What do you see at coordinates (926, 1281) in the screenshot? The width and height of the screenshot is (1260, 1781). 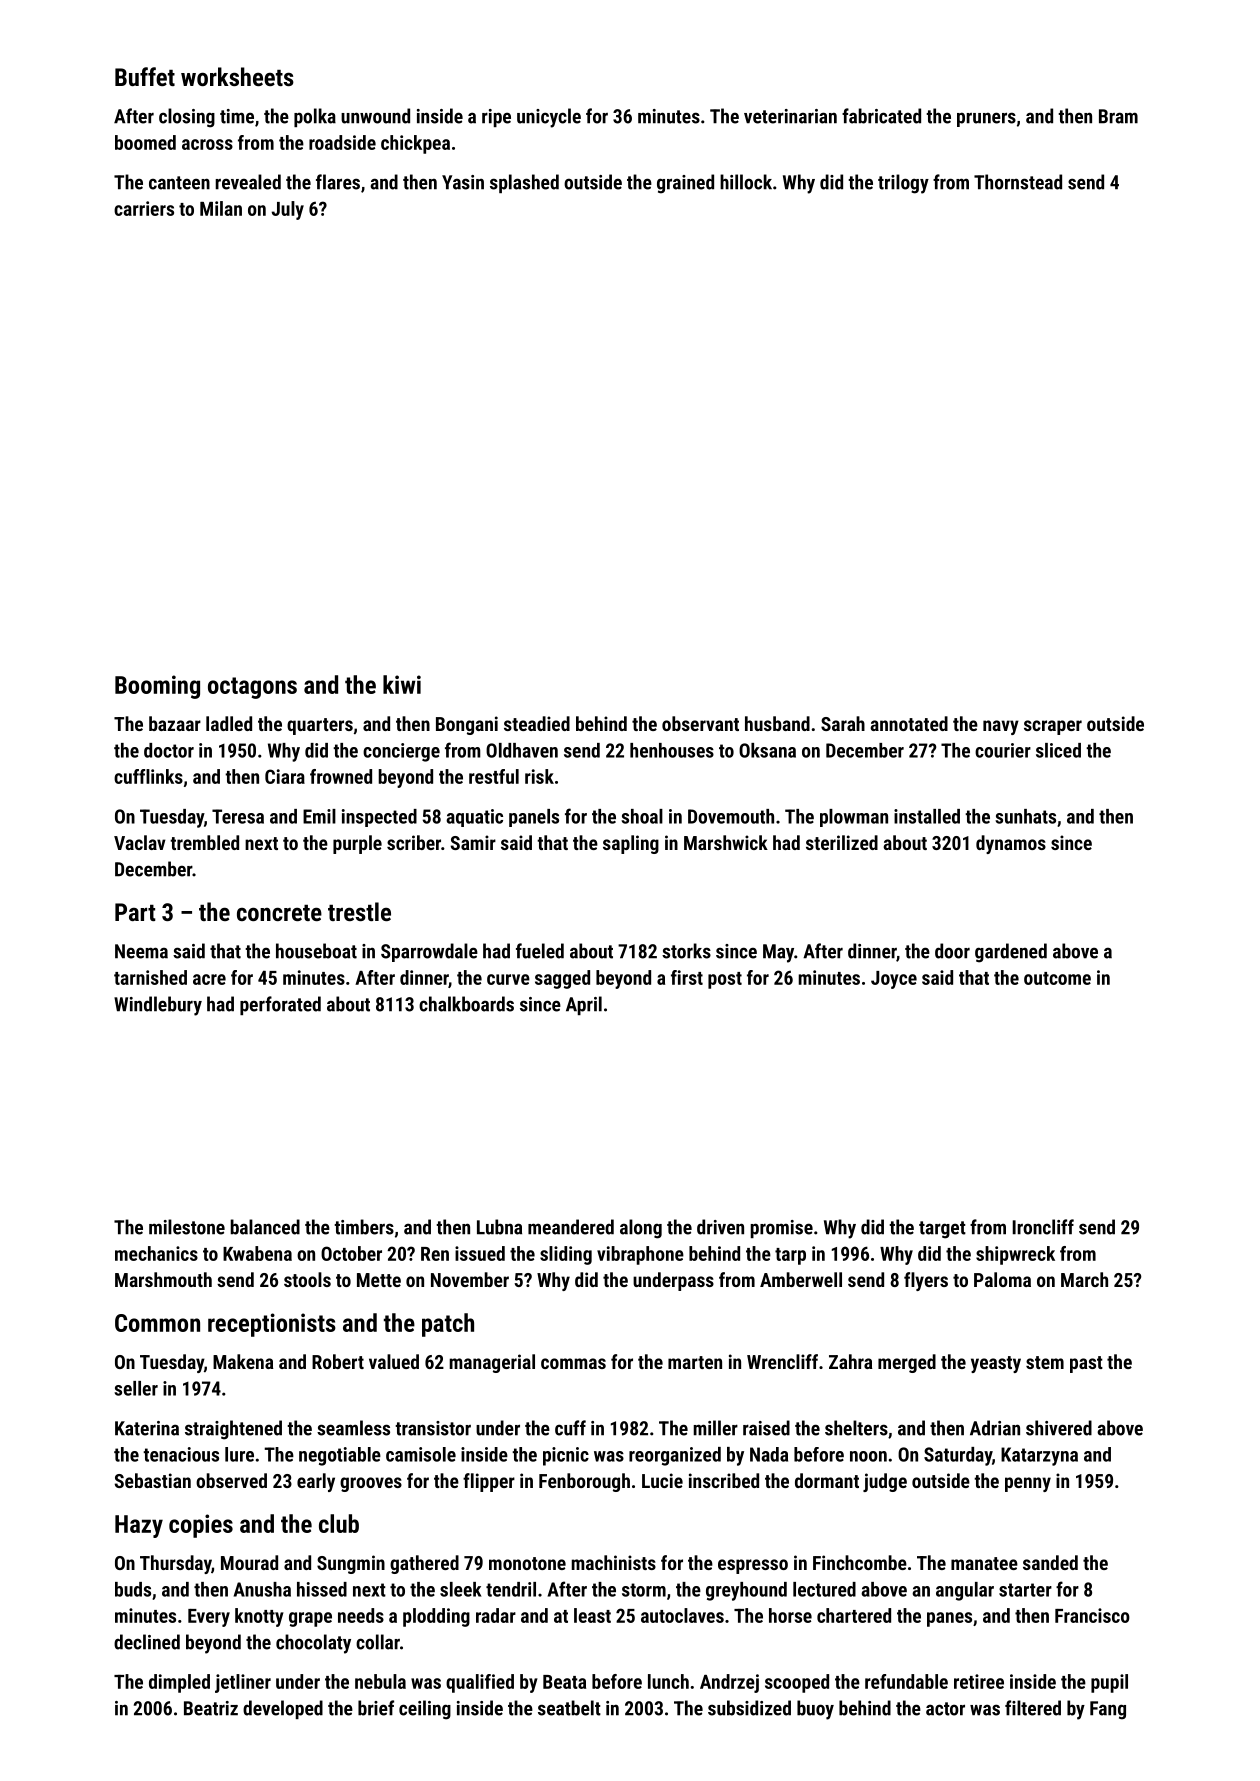 I see `flyers` at bounding box center [926, 1281].
